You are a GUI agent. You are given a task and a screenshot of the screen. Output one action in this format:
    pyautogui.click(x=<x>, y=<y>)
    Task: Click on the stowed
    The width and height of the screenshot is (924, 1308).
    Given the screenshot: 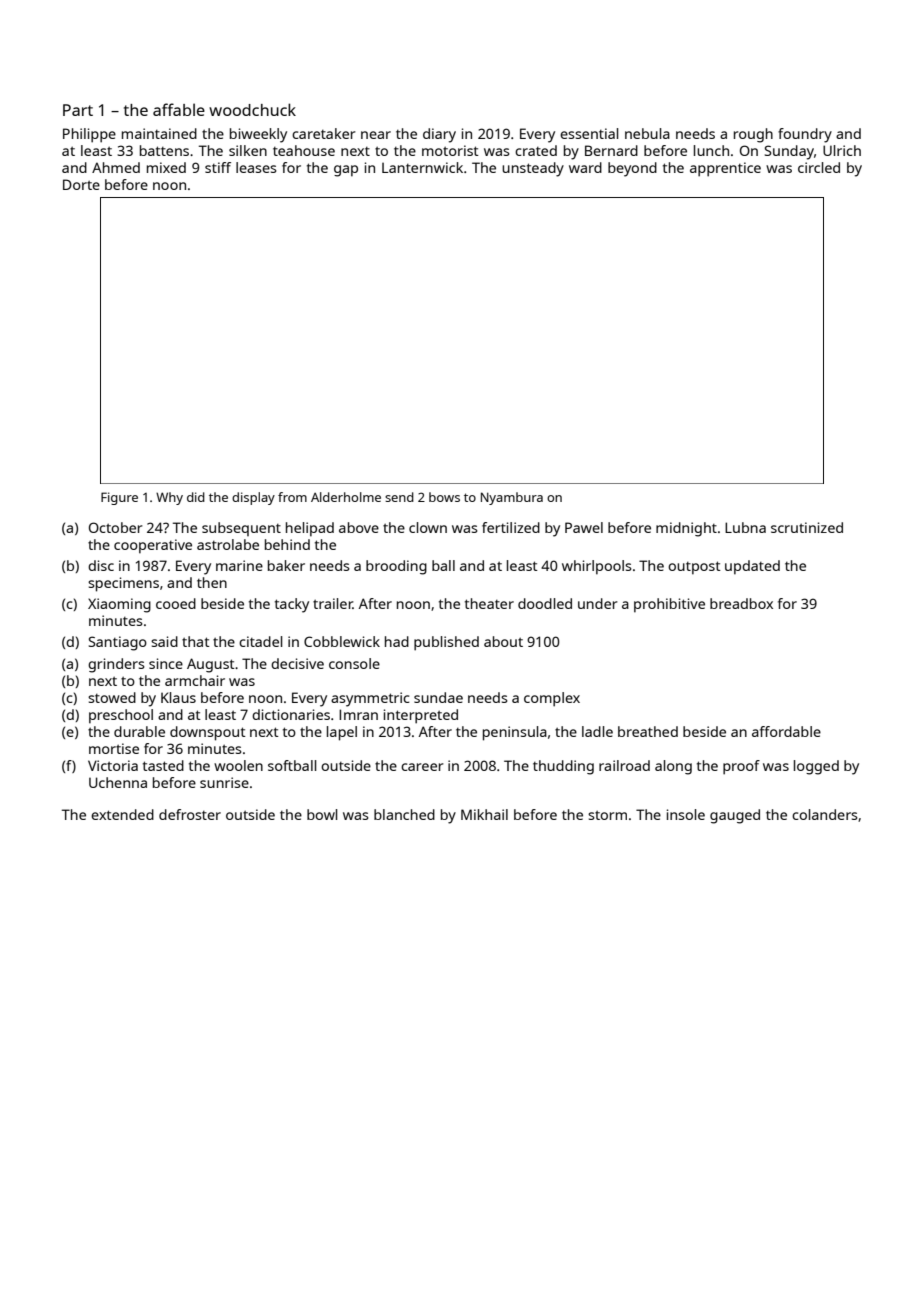 What is the action you would take?
    pyautogui.click(x=112, y=697)
